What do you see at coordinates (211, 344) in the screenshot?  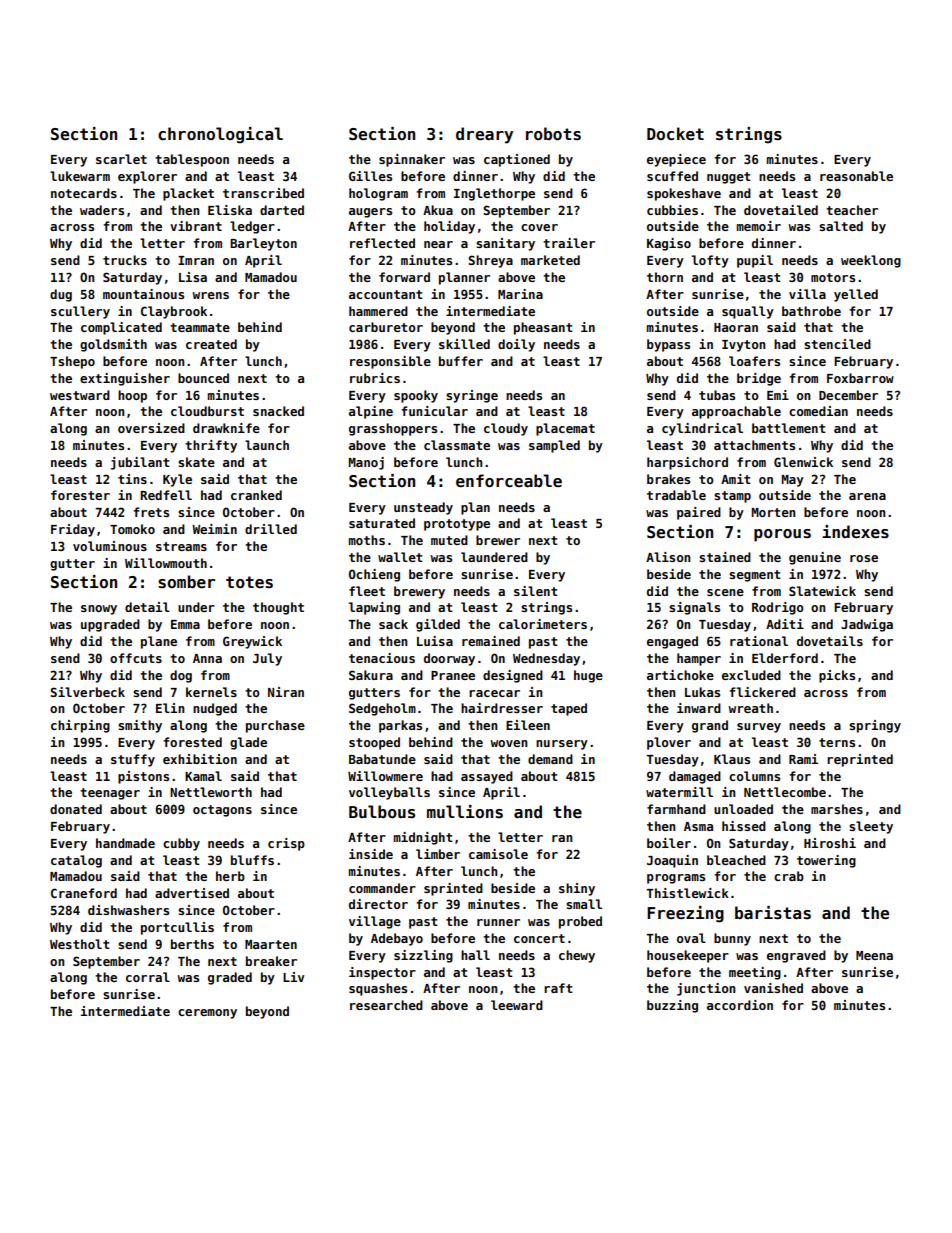 I see `created` at bounding box center [211, 344].
